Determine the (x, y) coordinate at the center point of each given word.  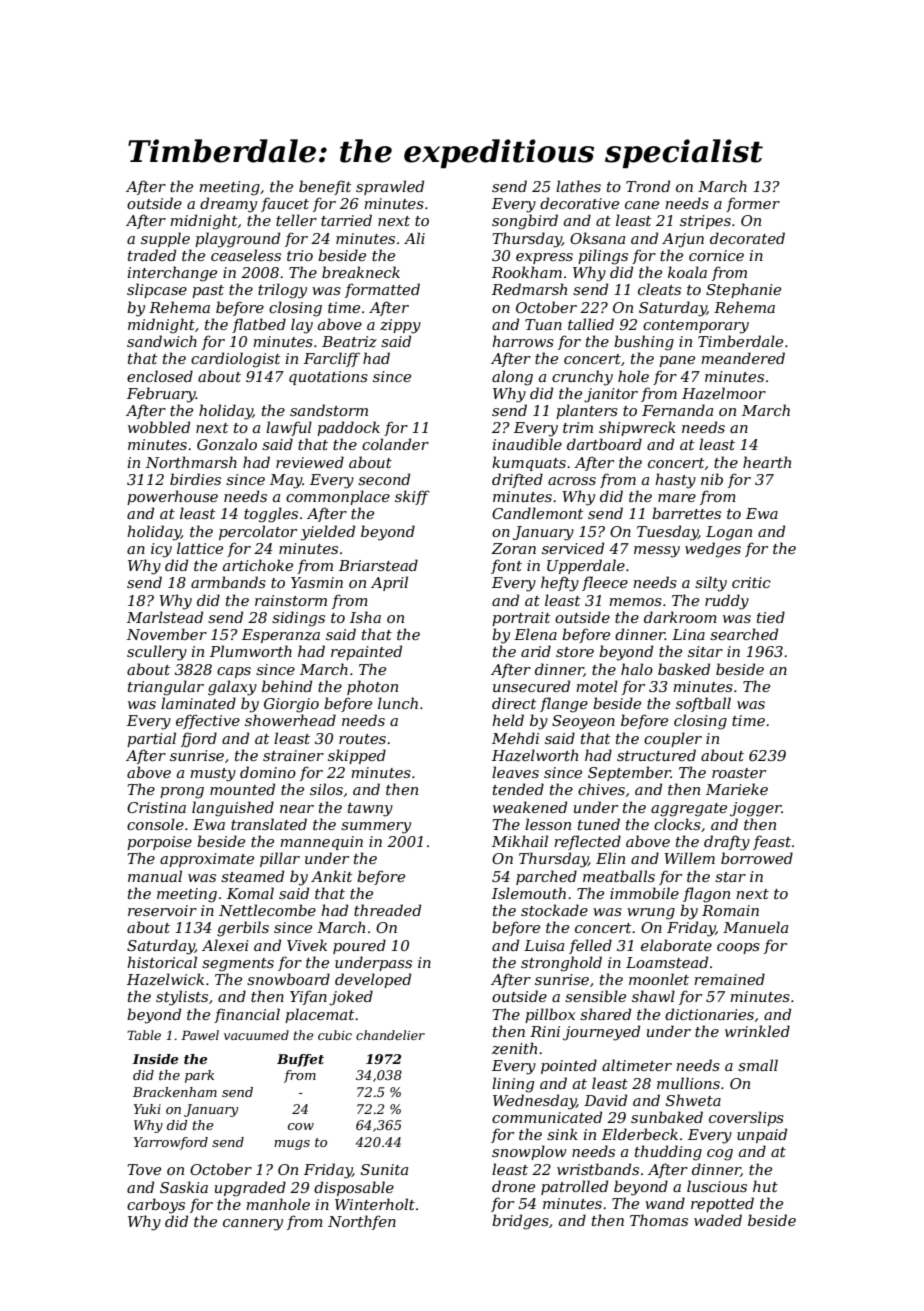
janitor (611, 395)
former (753, 204)
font (506, 566)
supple (165, 239)
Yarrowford (171, 1143)
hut (765, 1186)
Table (144, 1035)
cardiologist (235, 360)
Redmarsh (529, 289)
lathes (578, 186)
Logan (729, 533)
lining (513, 1085)
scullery (157, 653)
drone (513, 1186)
